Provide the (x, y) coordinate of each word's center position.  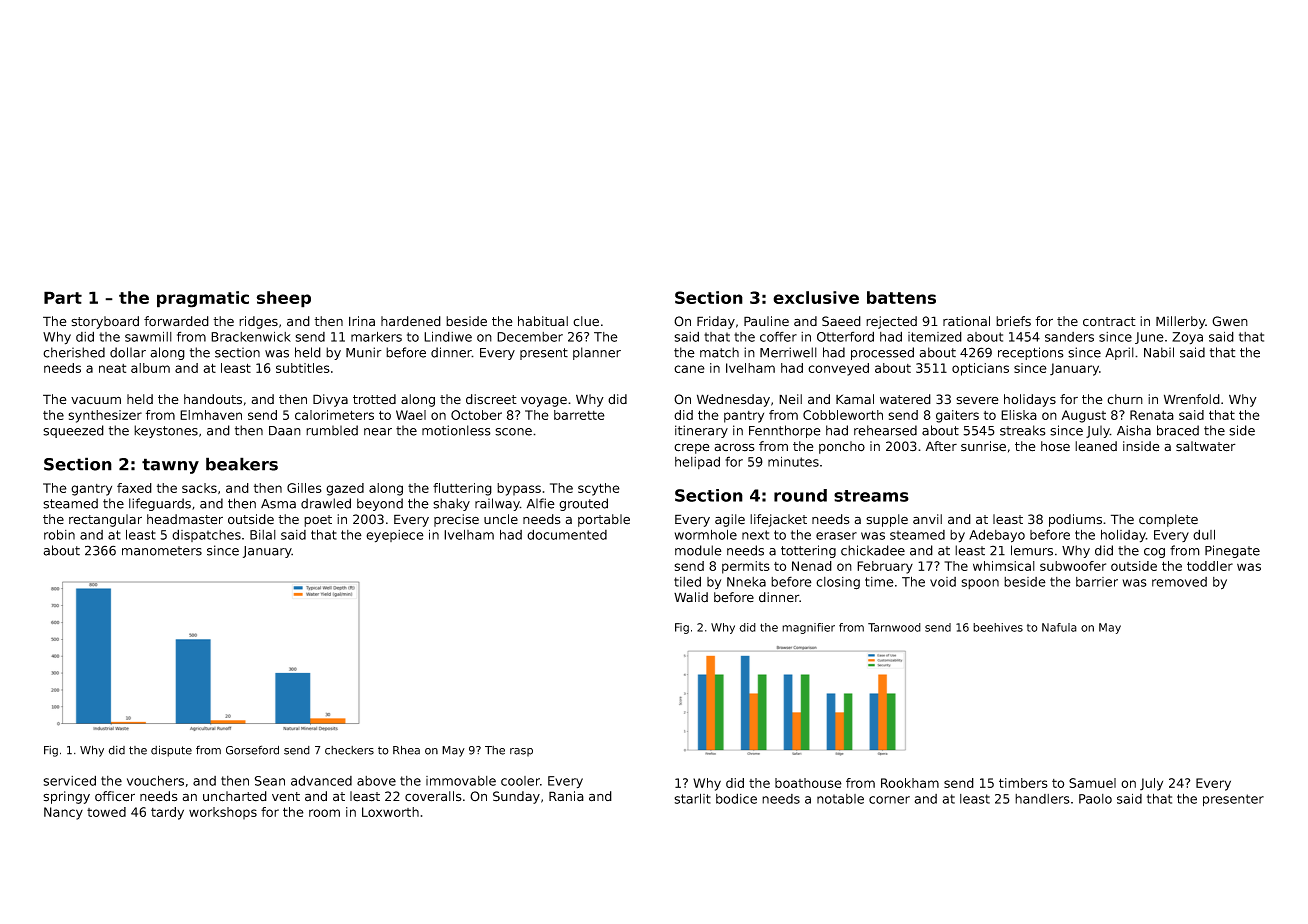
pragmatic (203, 299)
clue (586, 321)
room (324, 813)
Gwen (1230, 321)
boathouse (808, 783)
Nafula (1059, 627)
